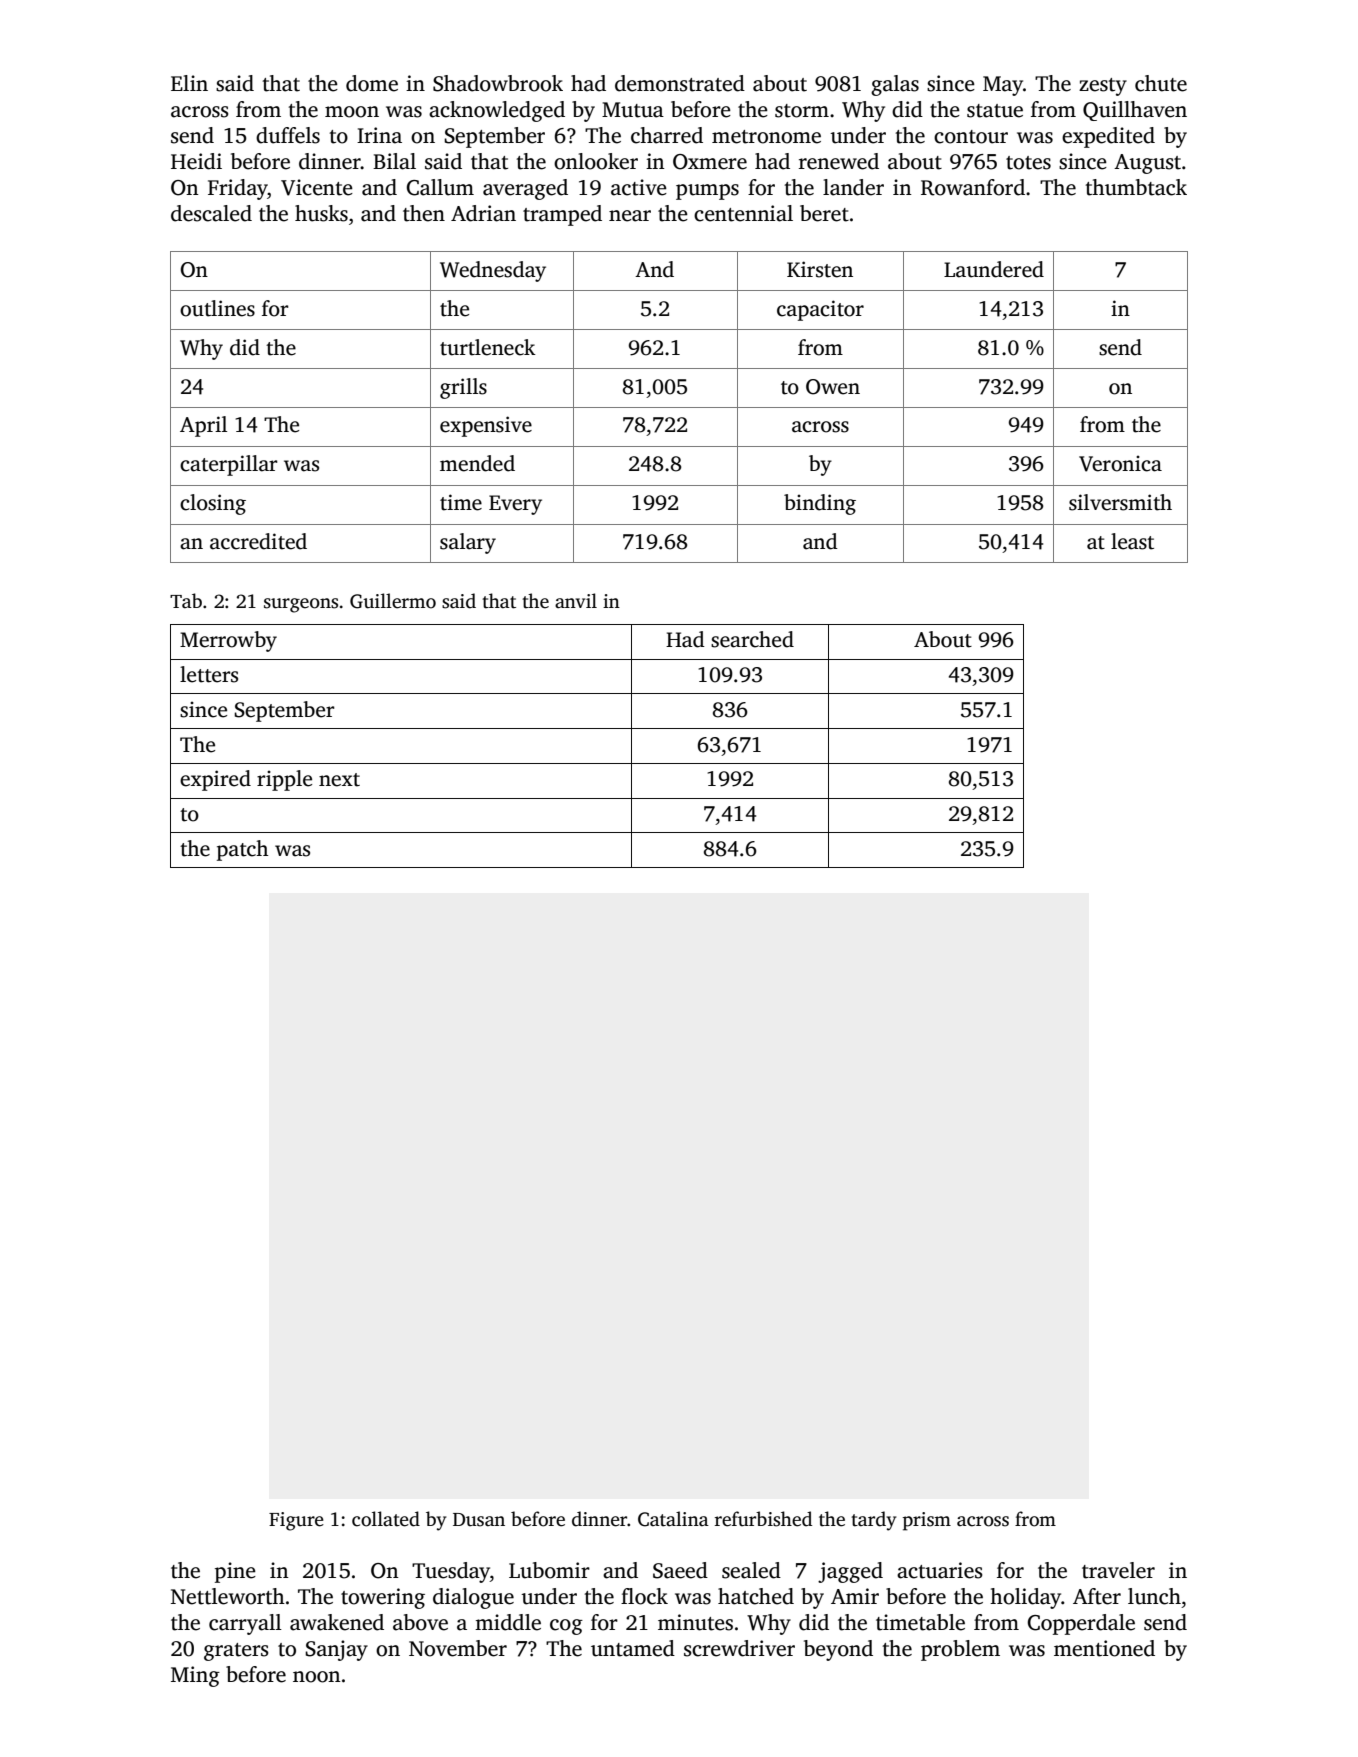 The width and height of the image is (1358, 1757). I want to click on dome, so click(372, 83).
